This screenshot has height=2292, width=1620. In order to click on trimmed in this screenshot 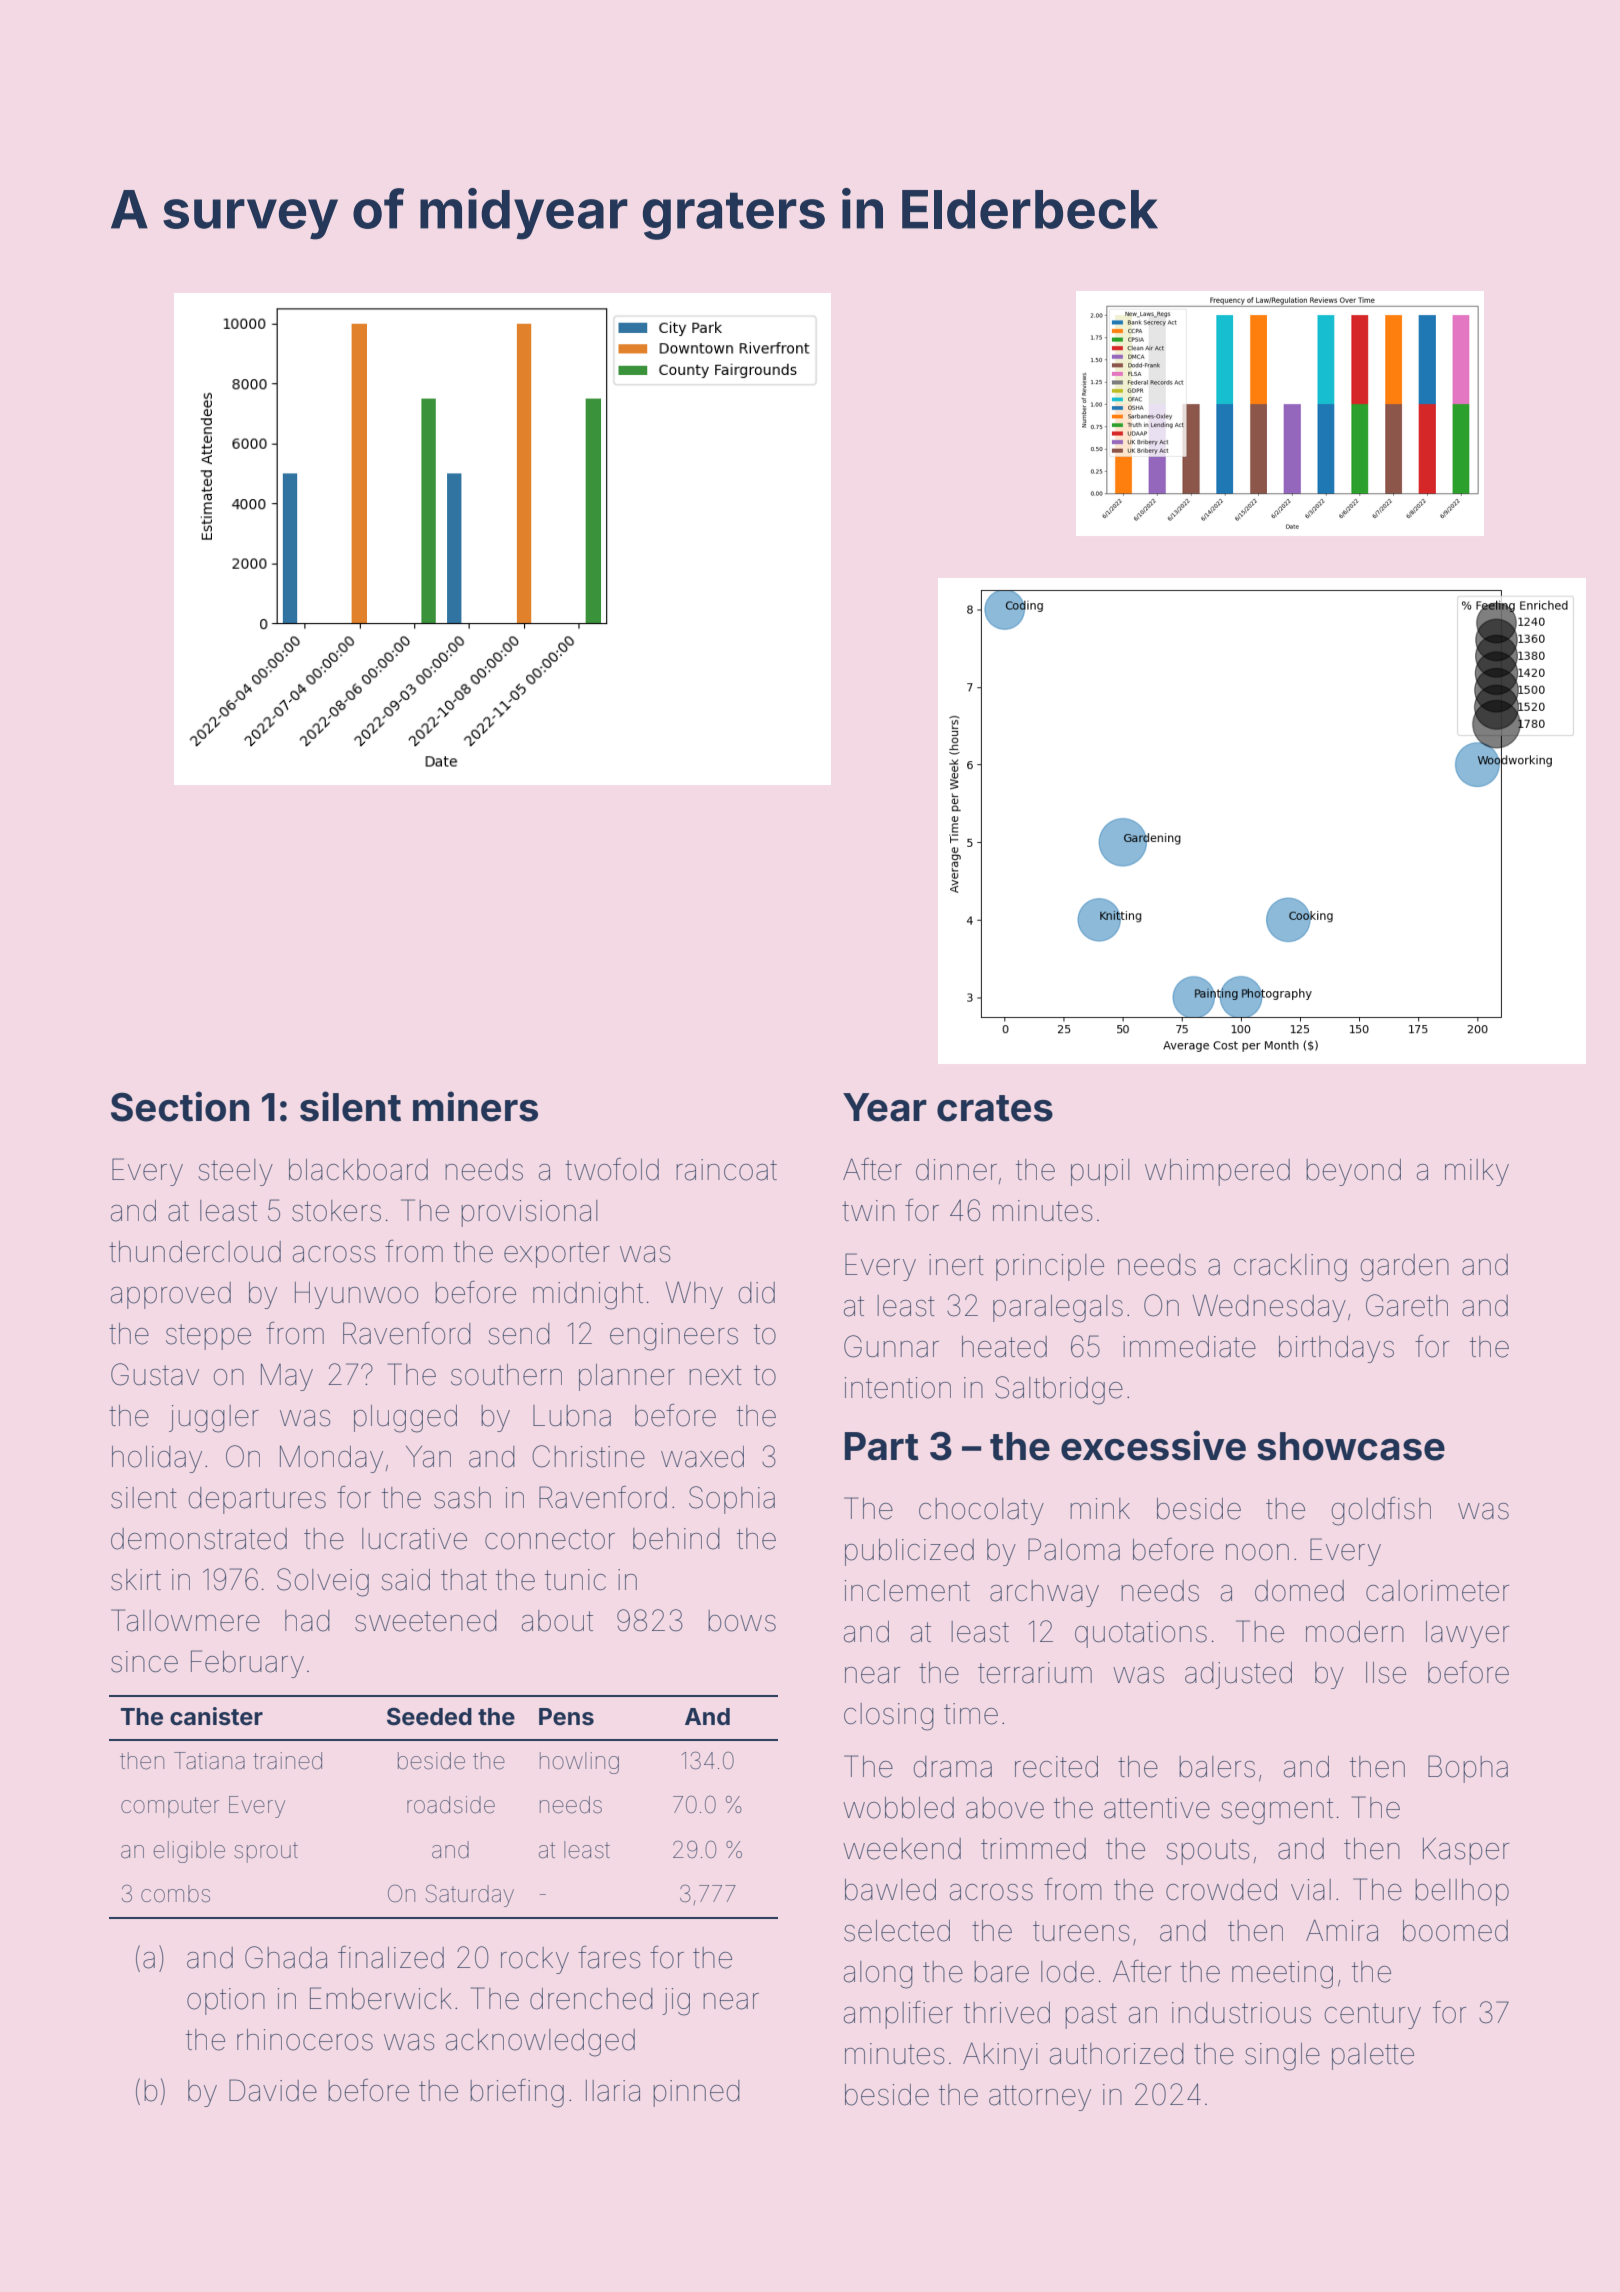, I will do `click(1033, 1849)`.
